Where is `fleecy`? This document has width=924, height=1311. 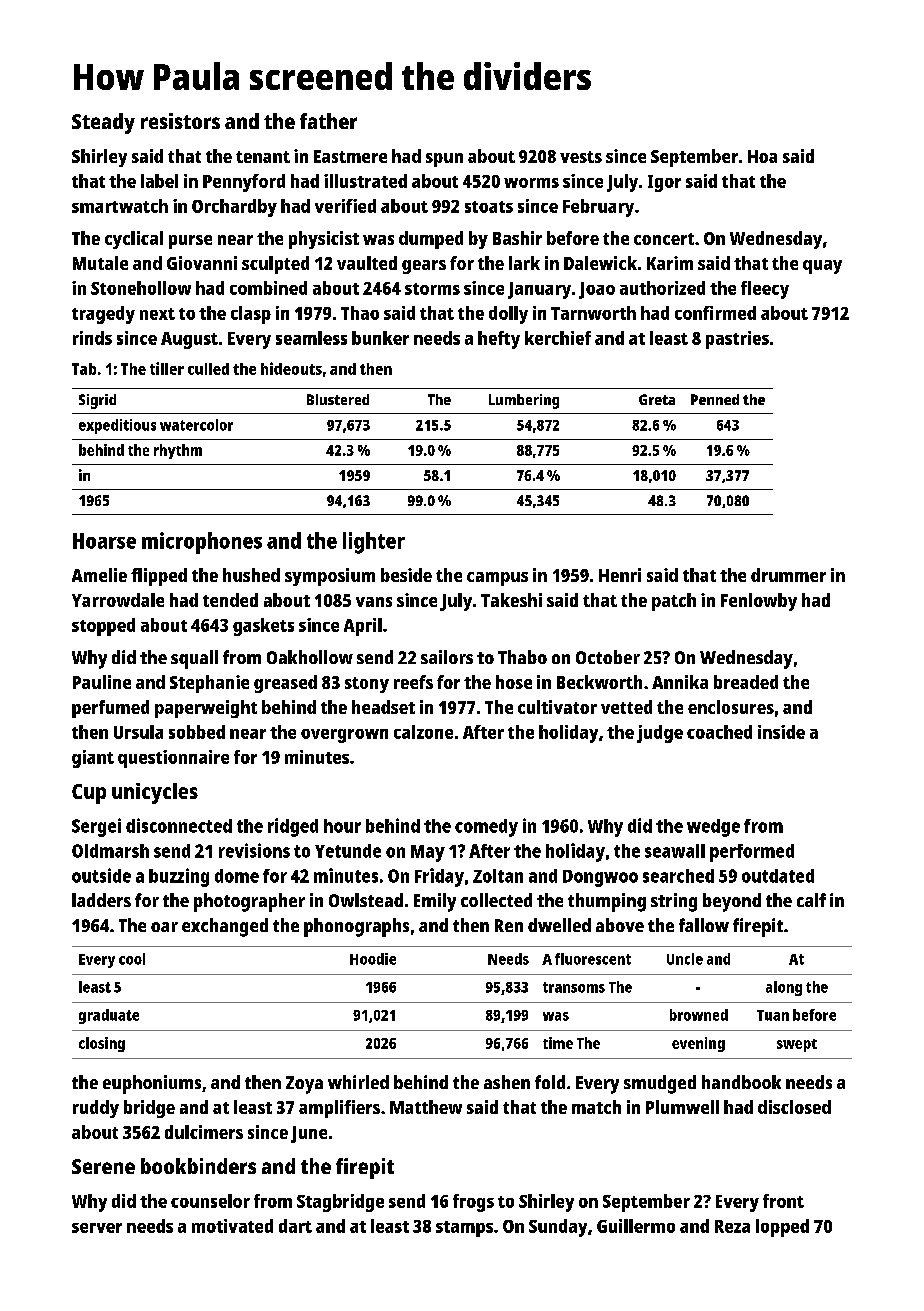 fleecy is located at coordinates (765, 290).
